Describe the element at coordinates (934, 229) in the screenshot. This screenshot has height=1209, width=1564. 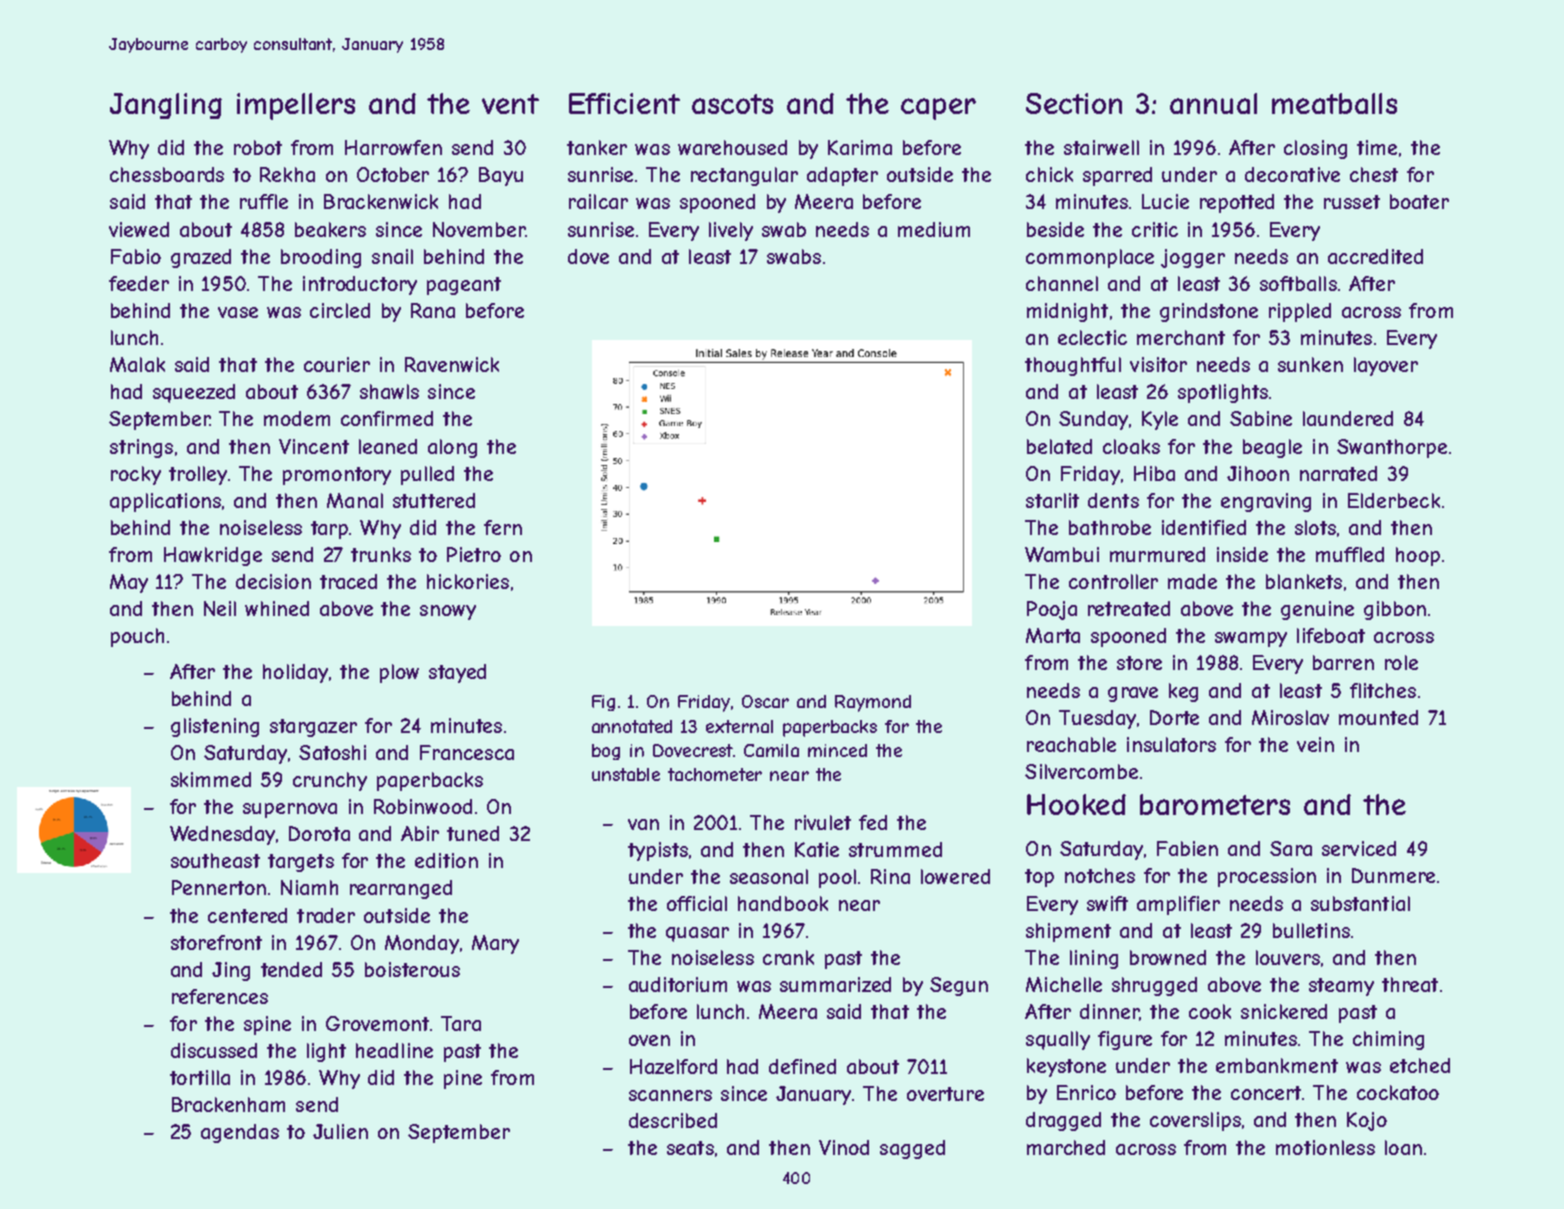
I see `medium` at that location.
